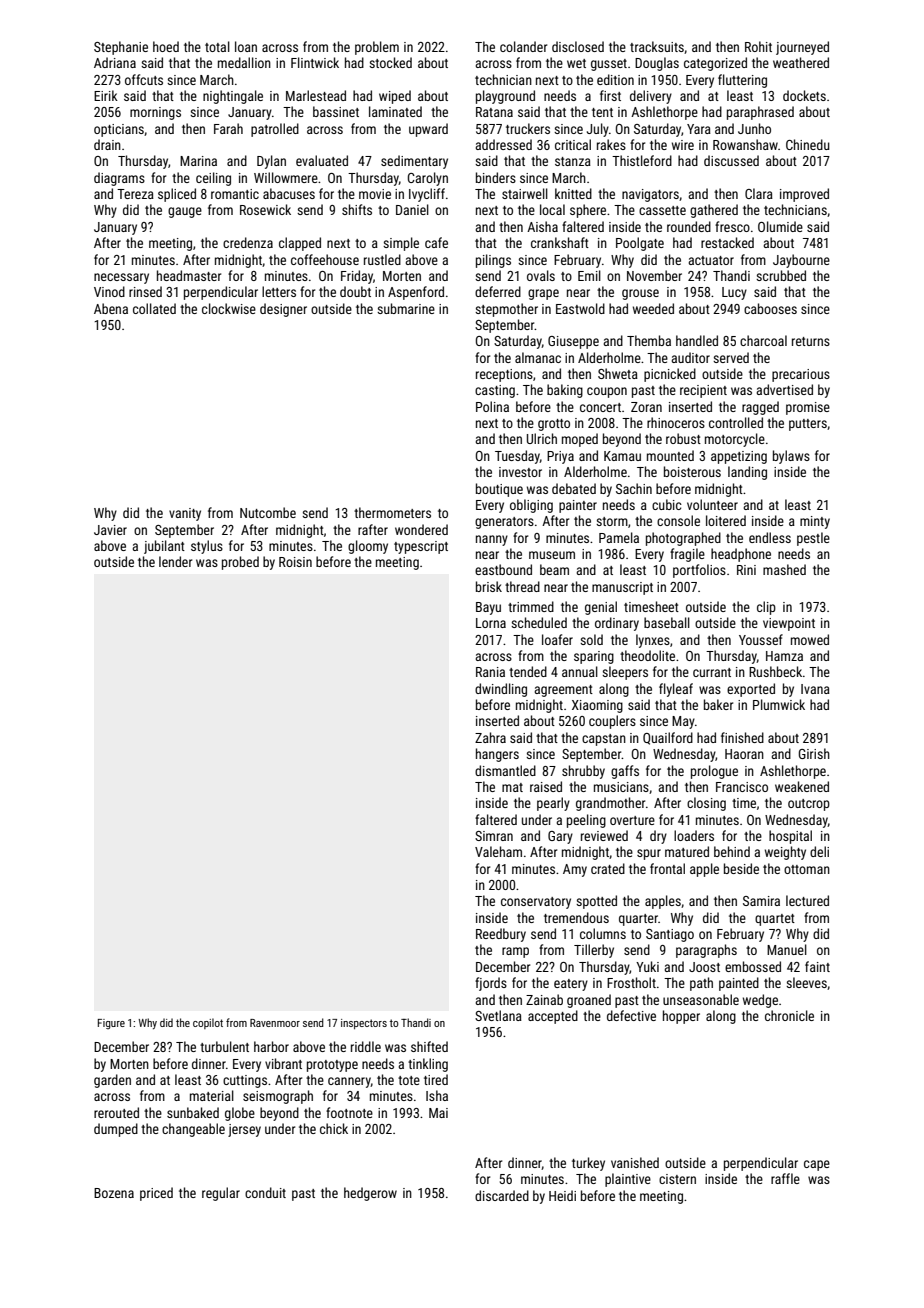 Image resolution: width=924 pixels, height=1308 pixels. I want to click on Kamau, so click(622, 456).
